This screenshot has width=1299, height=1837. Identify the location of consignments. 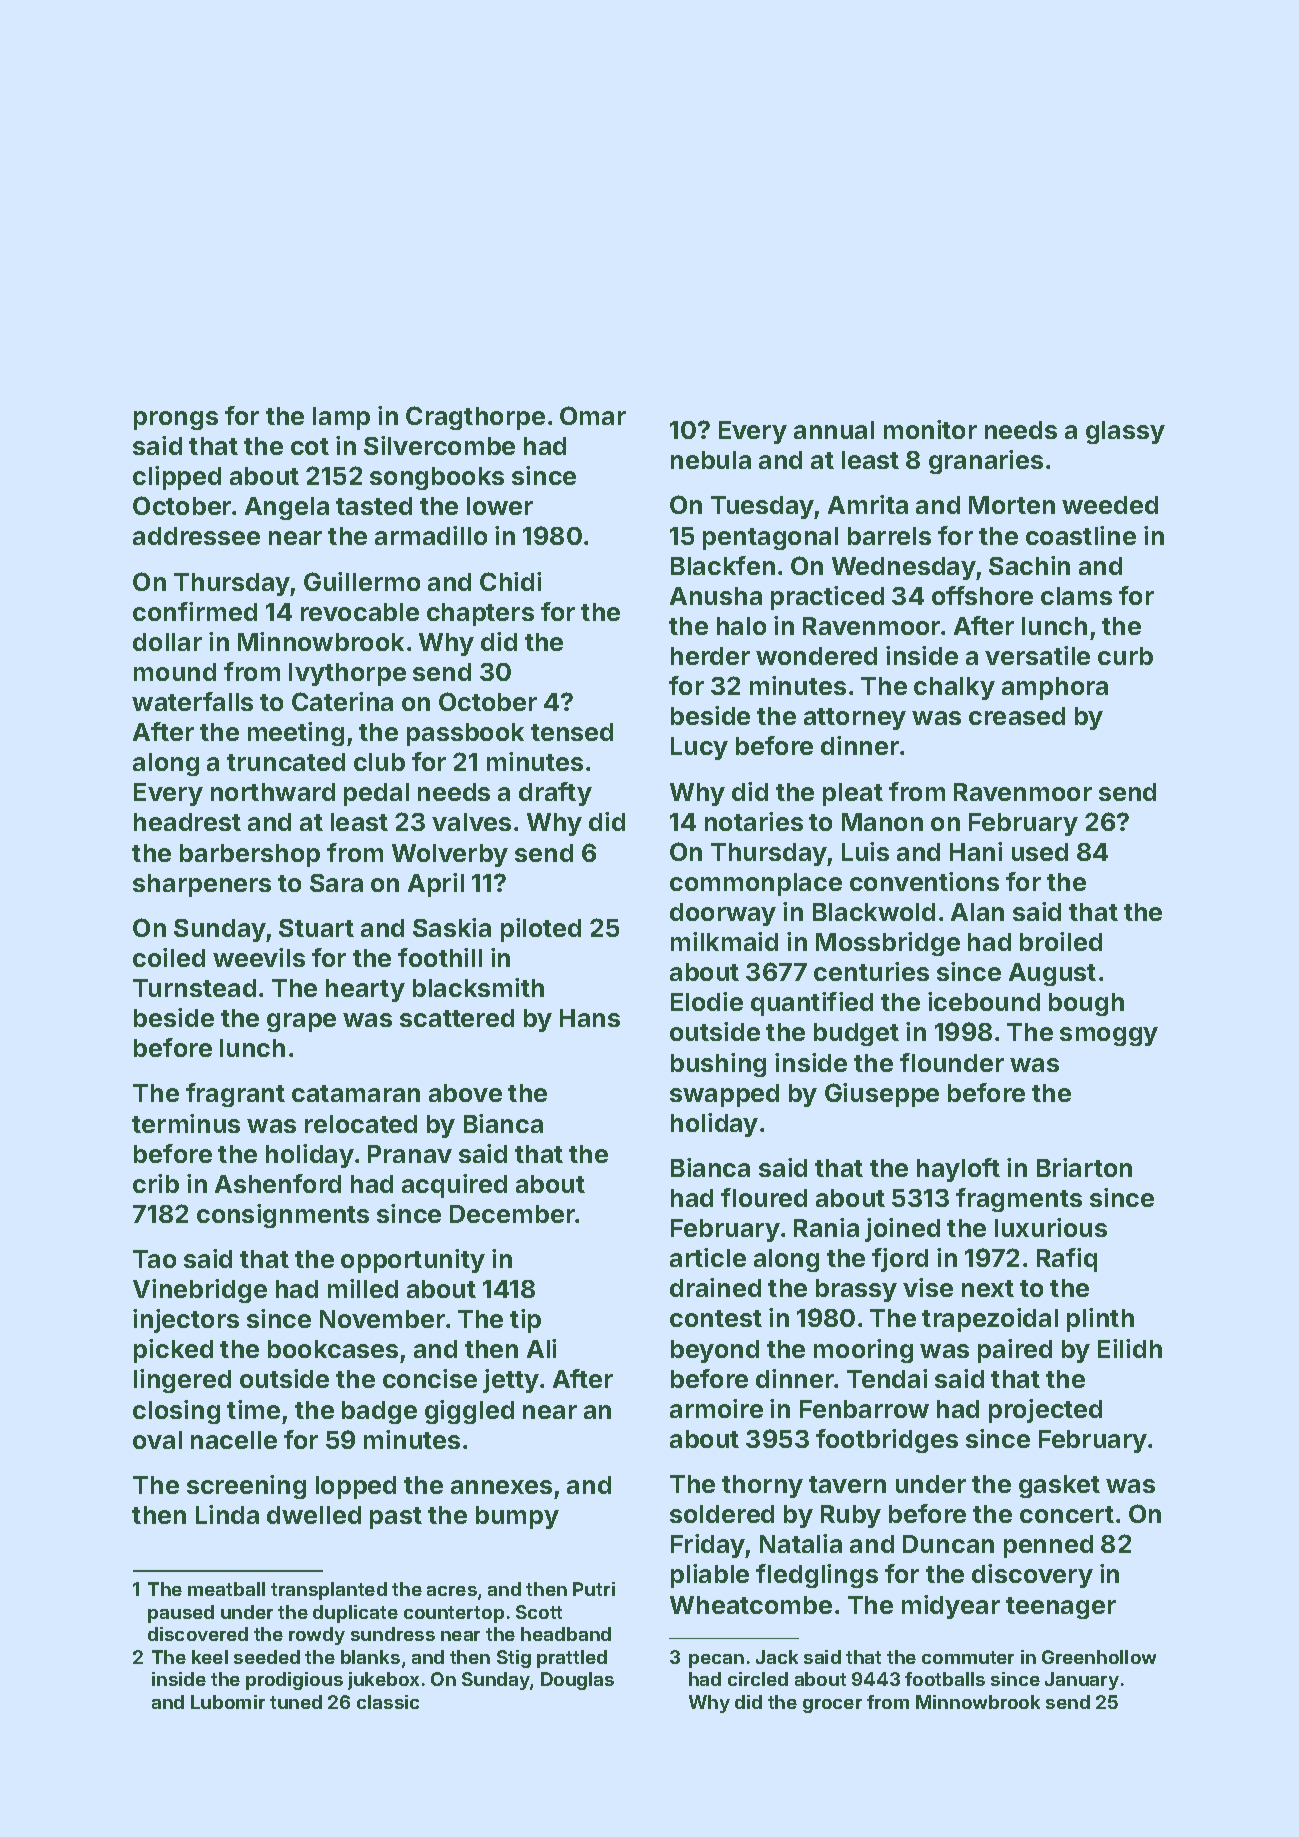
(283, 1216).
